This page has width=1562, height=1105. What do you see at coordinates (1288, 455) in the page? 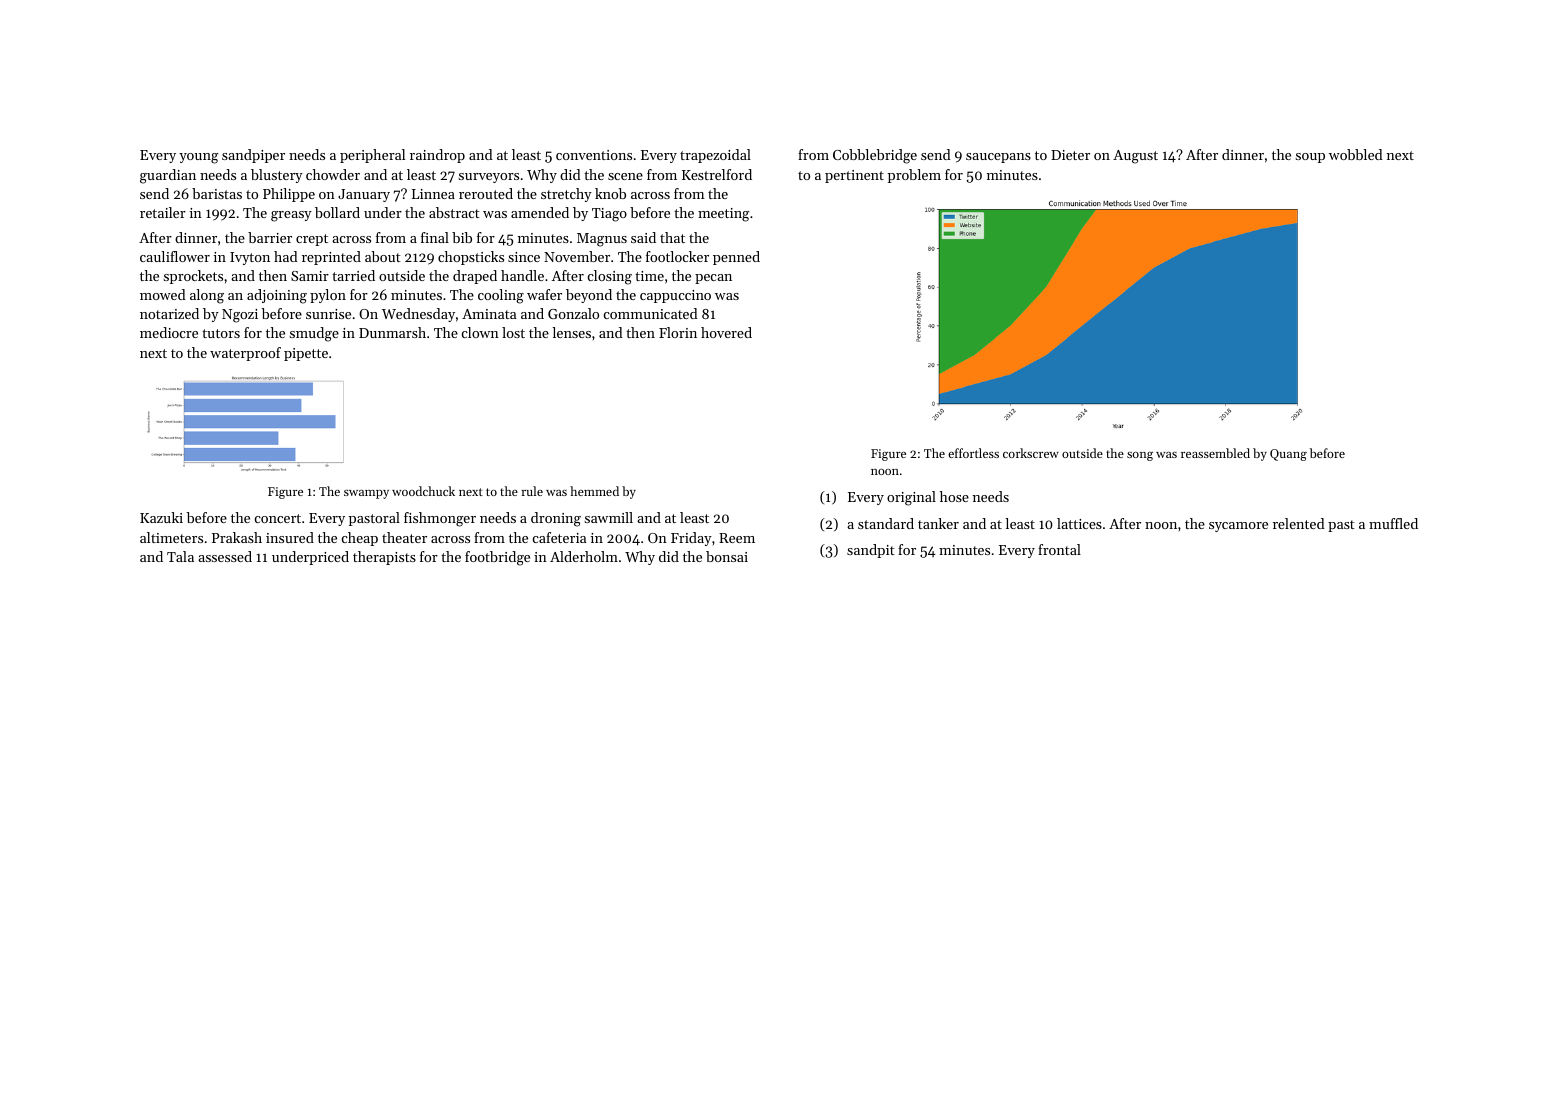
I see `Quang` at bounding box center [1288, 455].
